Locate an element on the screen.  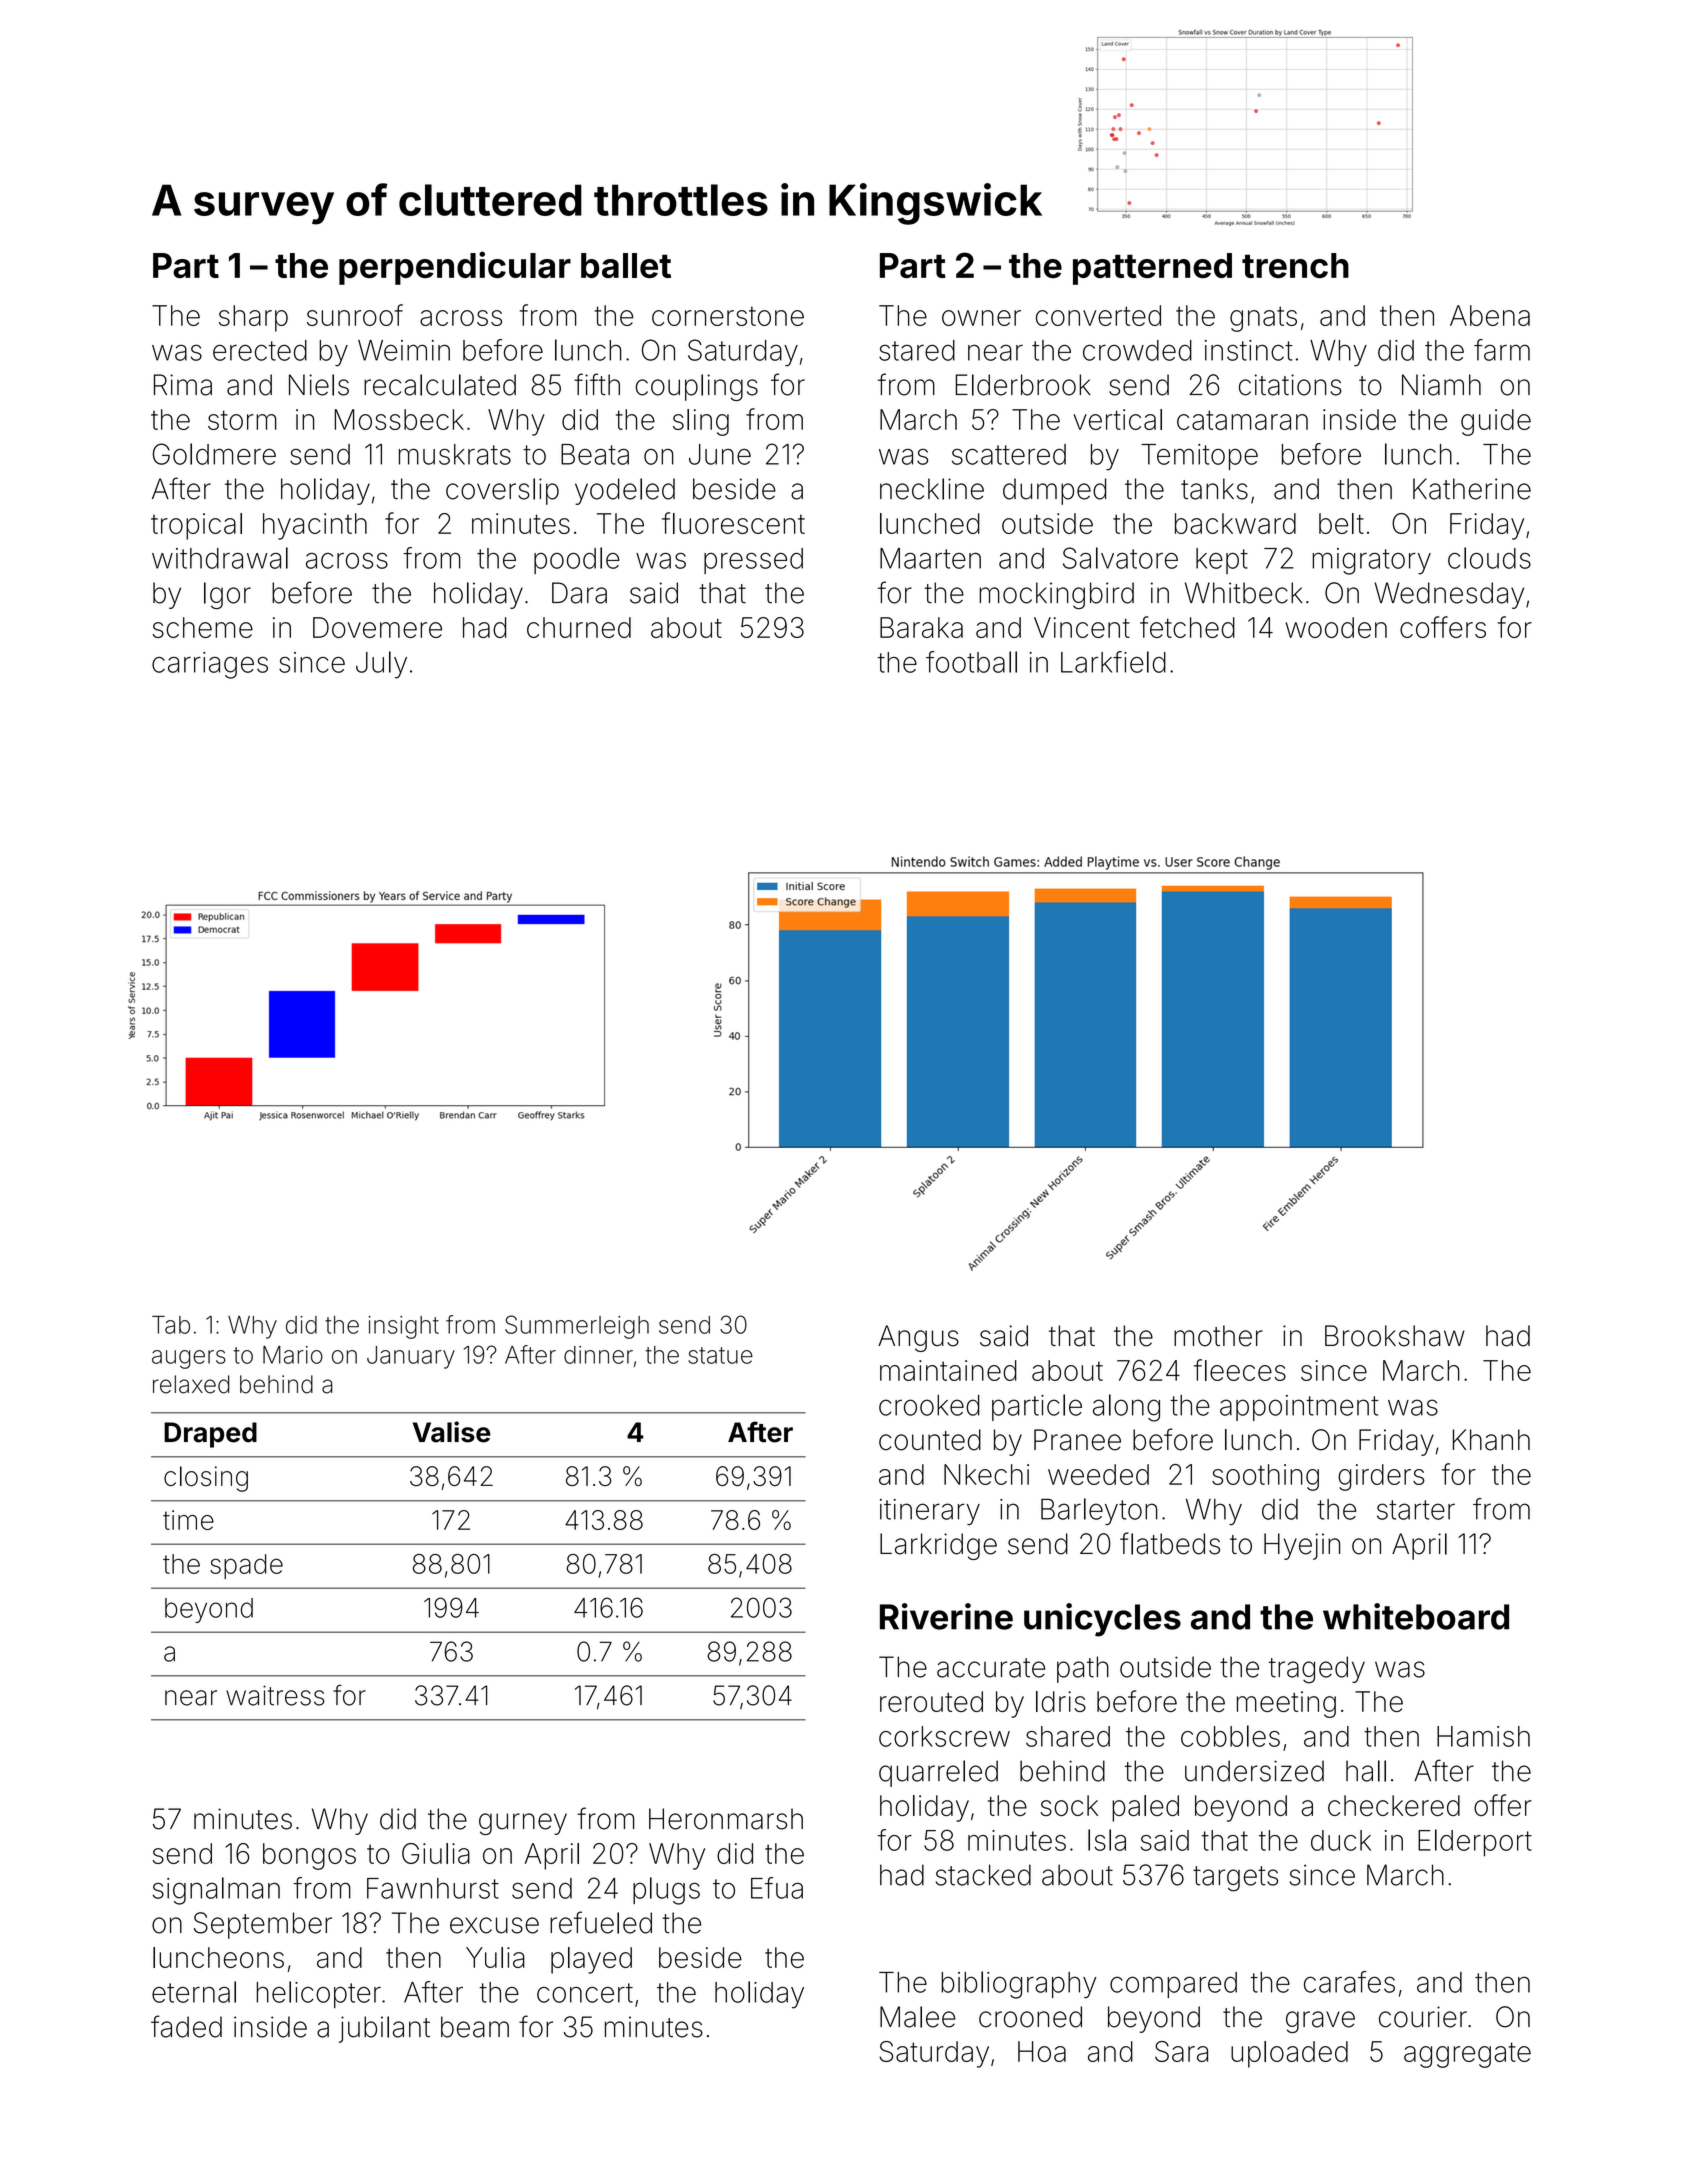
mockingbird is located at coordinates (1056, 595).
